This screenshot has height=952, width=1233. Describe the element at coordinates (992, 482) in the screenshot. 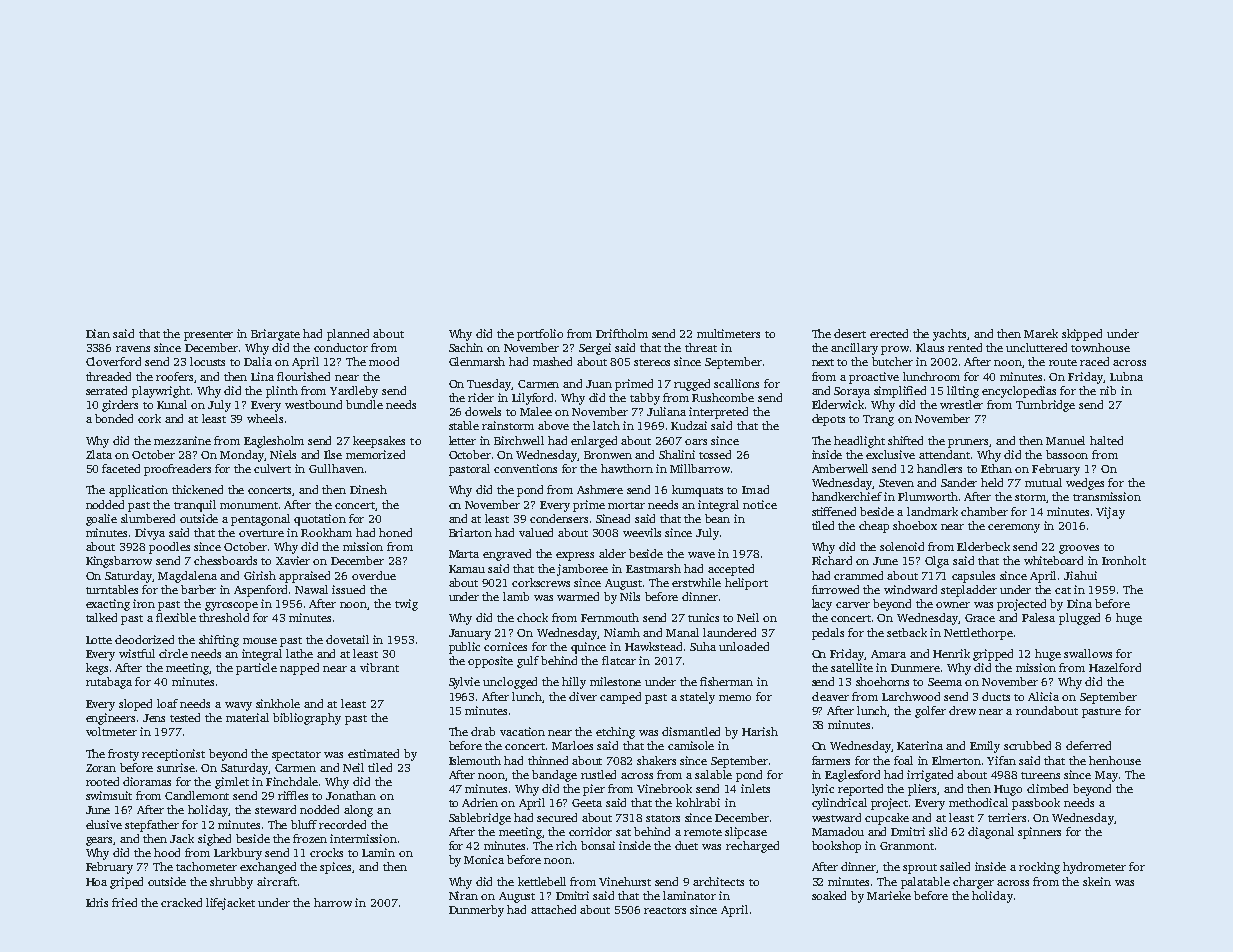

I see `held` at that location.
